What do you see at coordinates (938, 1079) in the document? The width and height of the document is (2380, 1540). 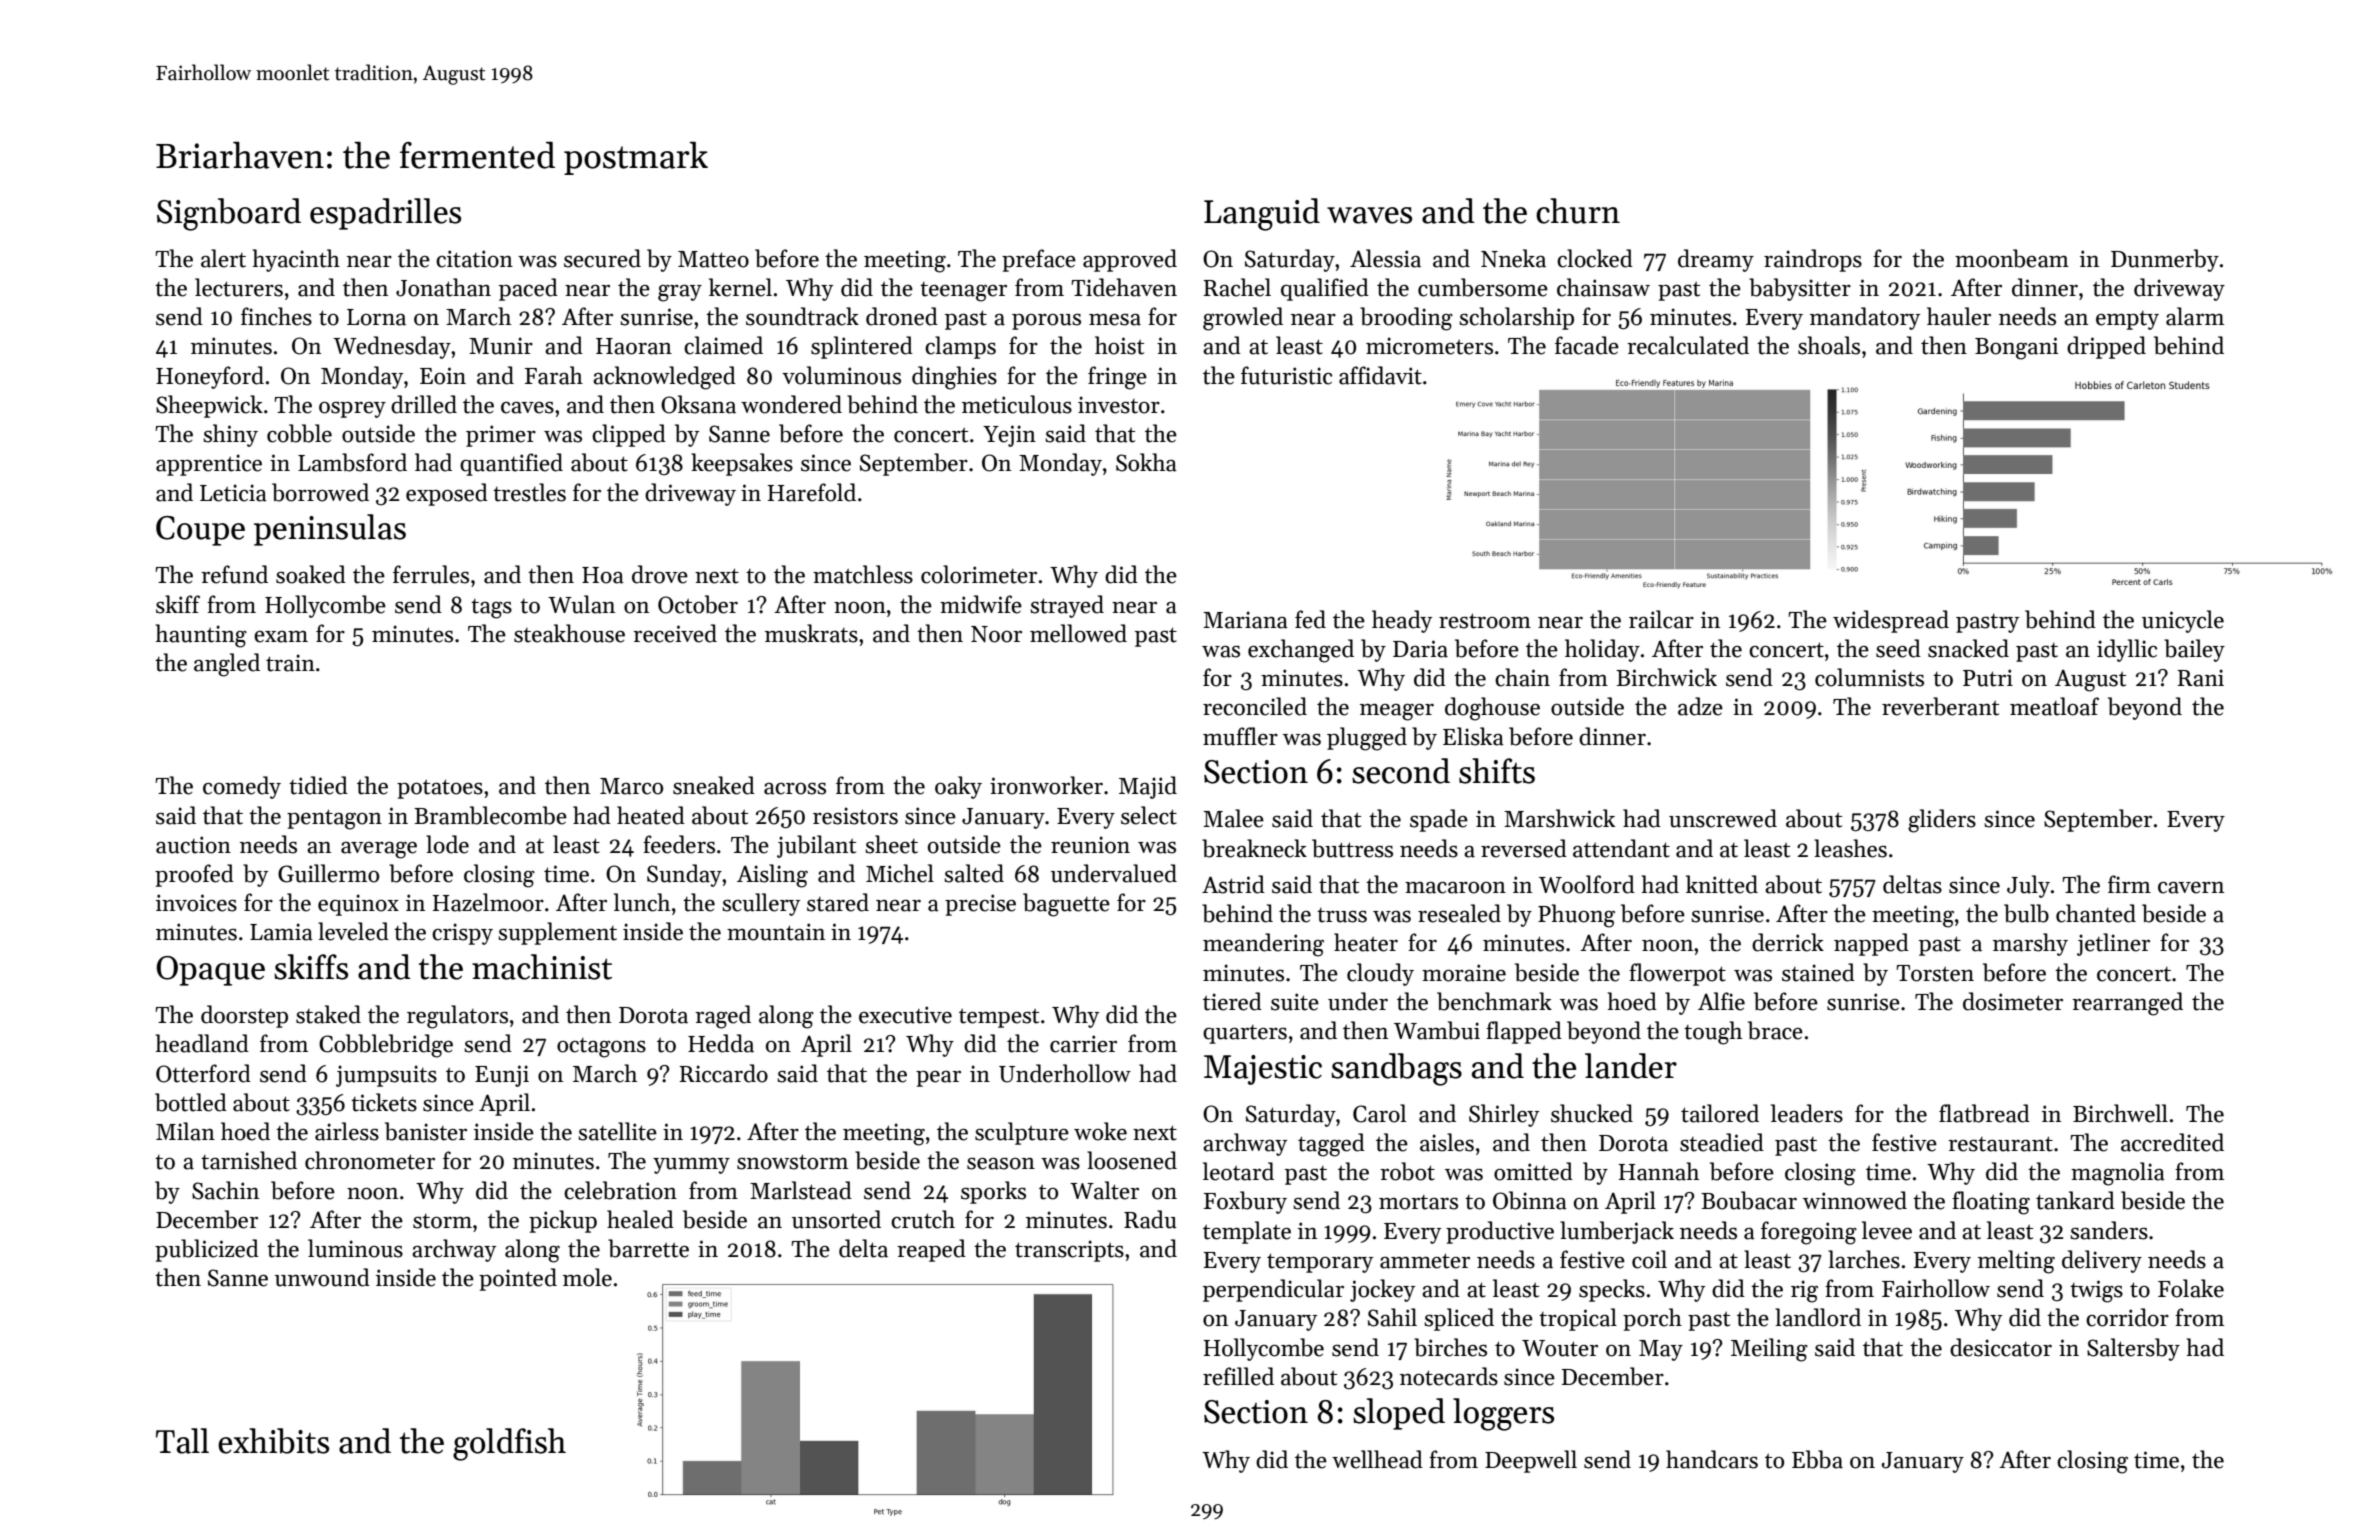 I see `pear` at bounding box center [938, 1079].
